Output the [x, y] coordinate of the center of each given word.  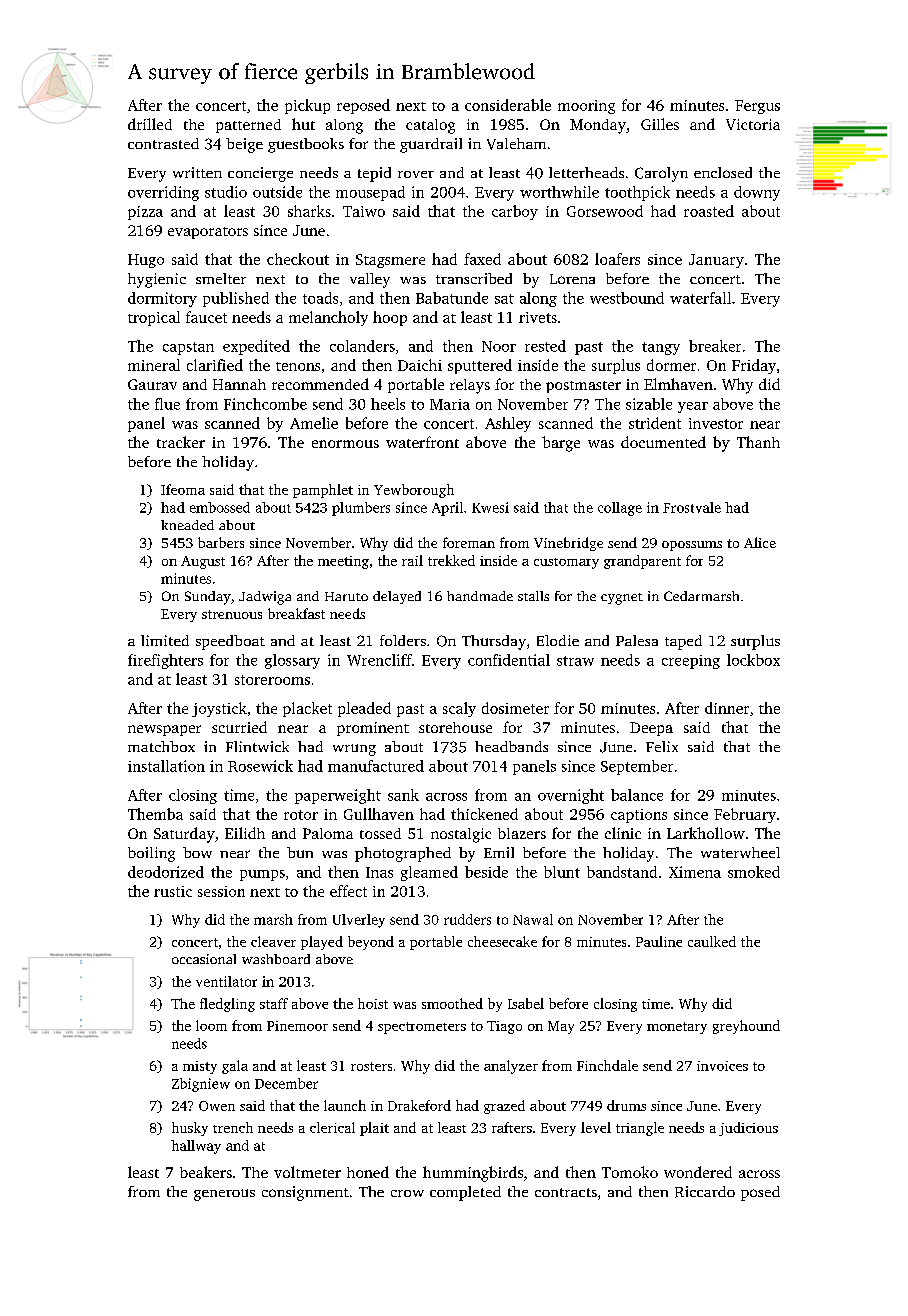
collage [620, 509]
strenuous [232, 614]
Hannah [239, 384]
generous [224, 1195]
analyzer [511, 1067]
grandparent [642, 562]
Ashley [508, 424]
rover [416, 174]
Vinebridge [568, 544]
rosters [371, 1066]
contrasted [163, 143]
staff [274, 1003]
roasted [709, 211]
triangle [640, 1129]
